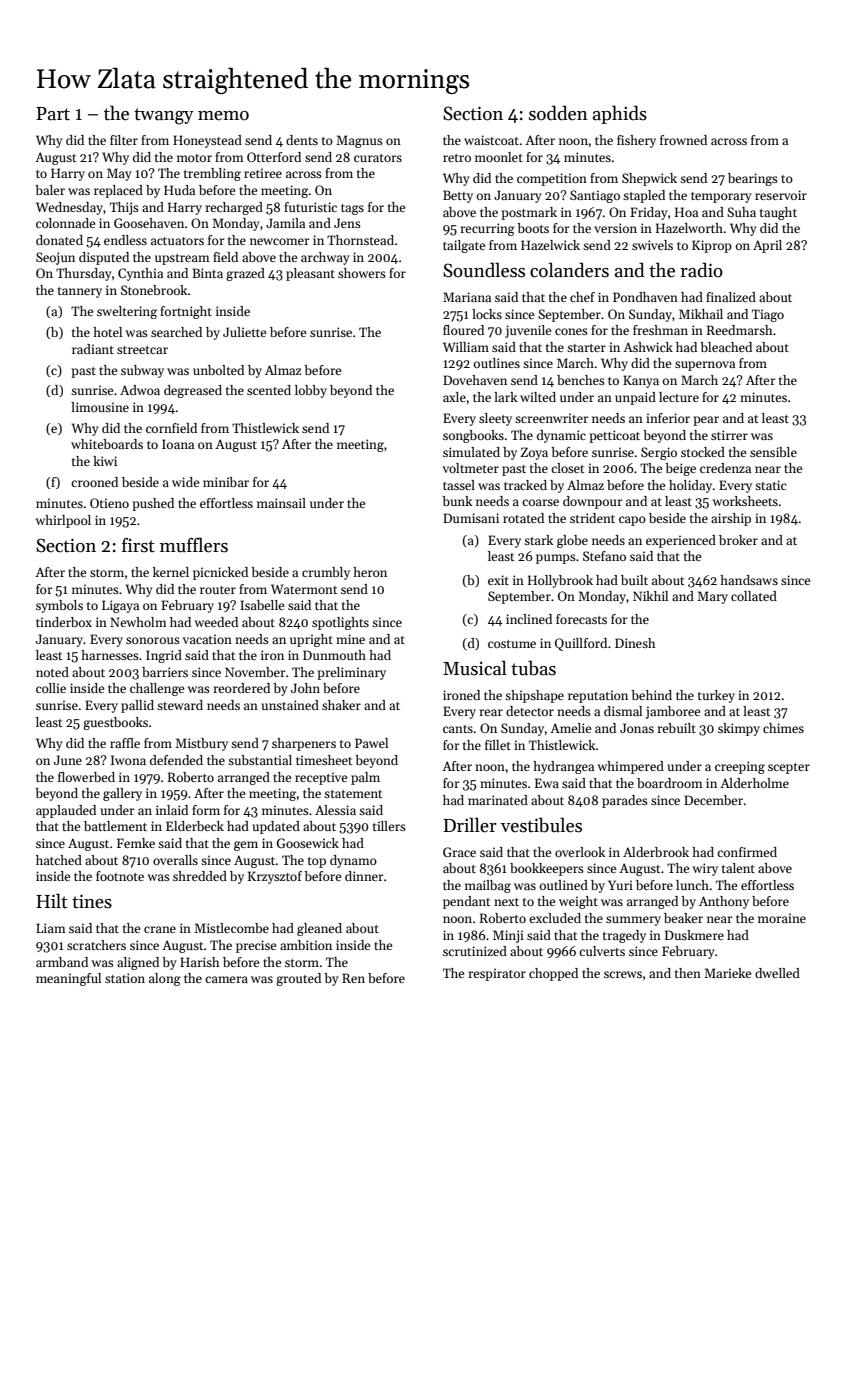 The image size is (849, 1400). What do you see at coordinates (275, 877) in the screenshot?
I see `Krzysztof` at bounding box center [275, 877].
